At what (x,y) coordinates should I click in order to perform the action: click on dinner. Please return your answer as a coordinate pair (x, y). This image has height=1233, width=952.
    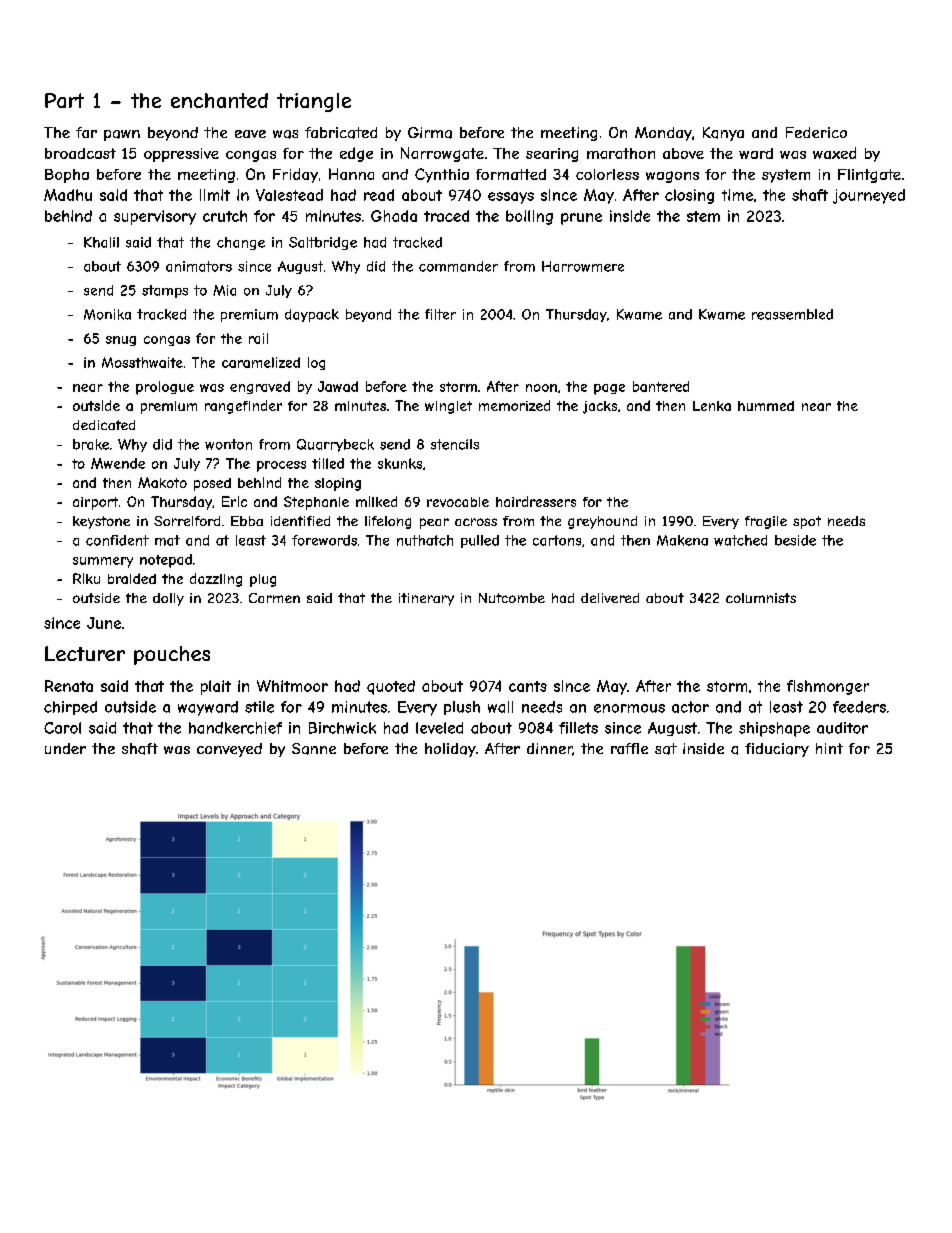
    Looking at the image, I should click on (550, 749).
